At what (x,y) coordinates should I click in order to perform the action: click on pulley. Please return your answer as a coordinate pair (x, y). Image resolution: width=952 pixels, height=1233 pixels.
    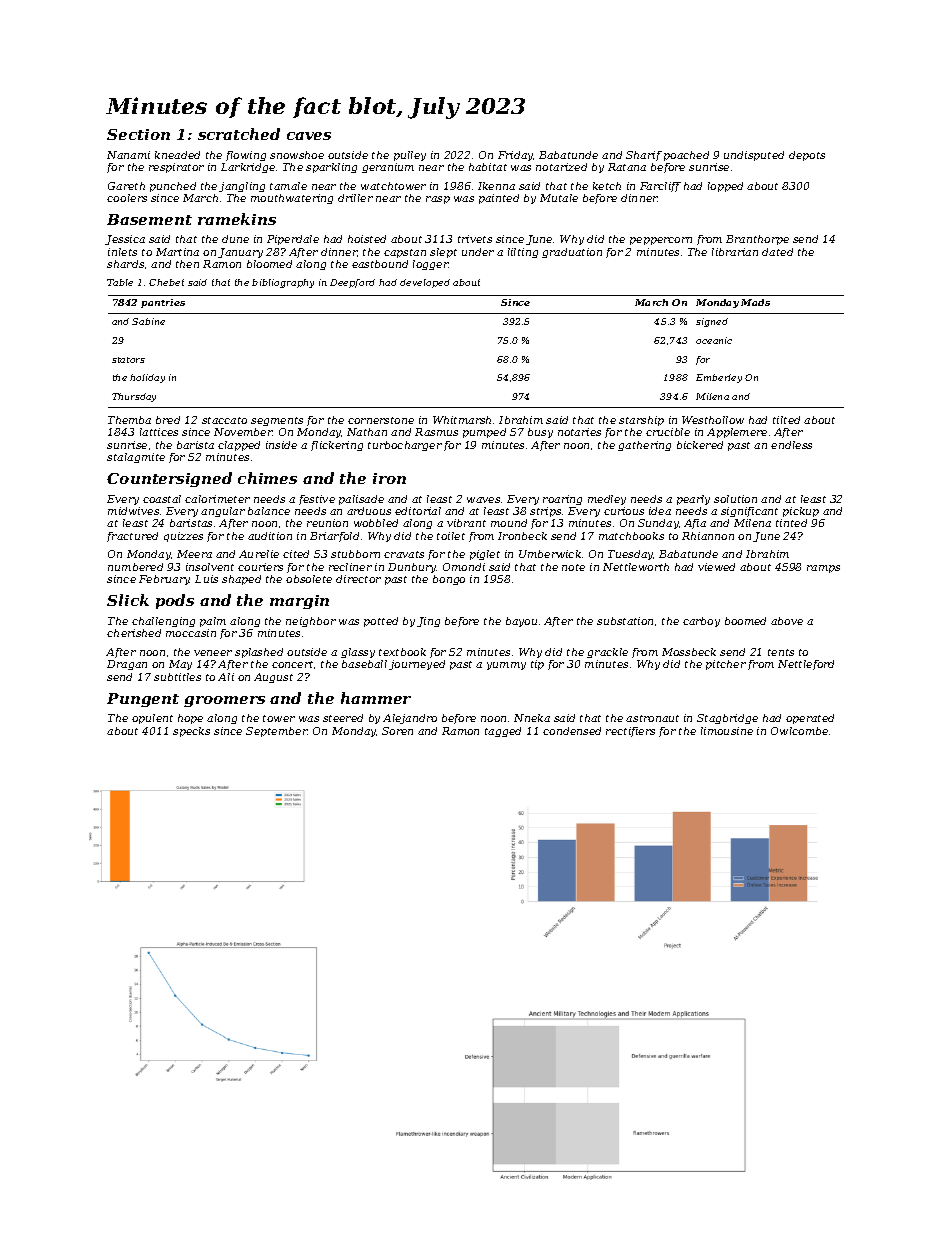
    Looking at the image, I should click on (410, 156).
